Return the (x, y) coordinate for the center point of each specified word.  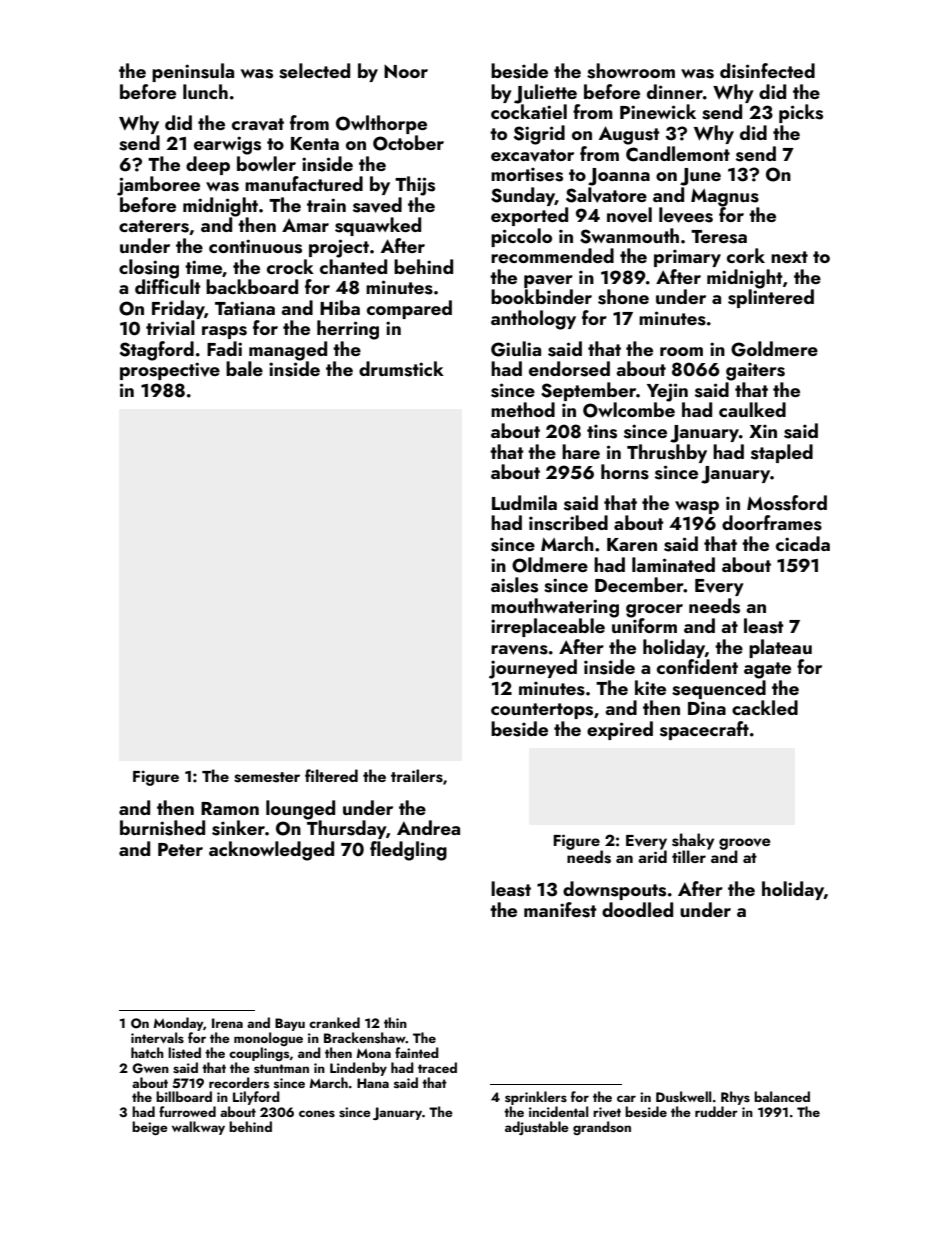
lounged (300, 810)
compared (409, 309)
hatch (147, 1052)
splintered (771, 298)
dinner (675, 91)
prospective (170, 371)
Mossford (787, 503)
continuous (255, 246)
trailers (417, 776)
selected (314, 71)
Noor (406, 71)
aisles (514, 585)
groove (745, 844)
